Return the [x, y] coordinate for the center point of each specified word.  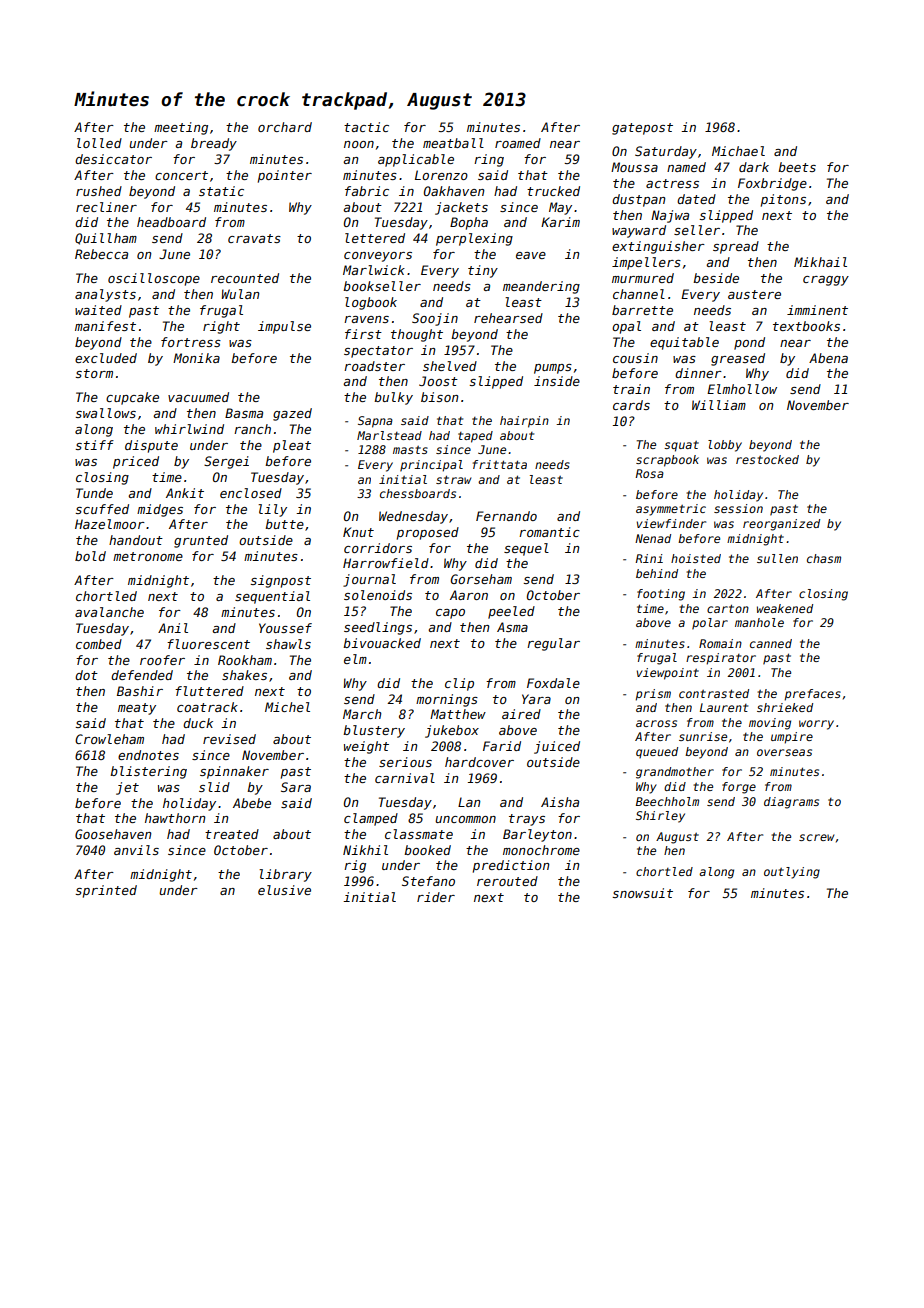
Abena [828, 358]
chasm [824, 558]
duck [198, 723]
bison [440, 397]
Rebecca [101, 254]
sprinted [106, 891]
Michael [738, 151]
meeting [181, 128]
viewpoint [668, 674]
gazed [292, 414]
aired [521, 714]
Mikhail [820, 262]
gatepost [642, 129]
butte [284, 524]
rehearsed [508, 318]
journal [369, 580]
